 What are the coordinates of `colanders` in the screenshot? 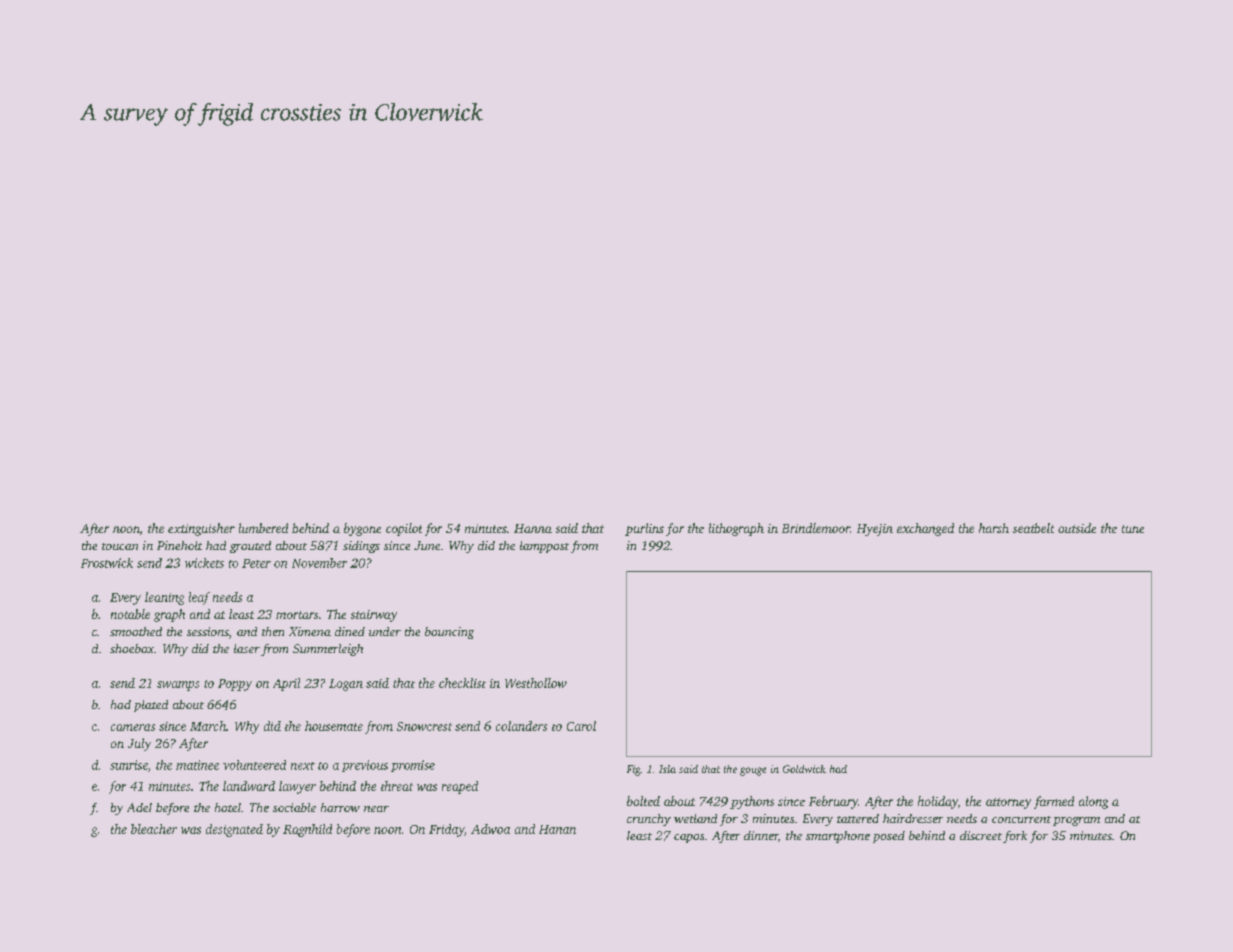 It's located at (521, 726).
